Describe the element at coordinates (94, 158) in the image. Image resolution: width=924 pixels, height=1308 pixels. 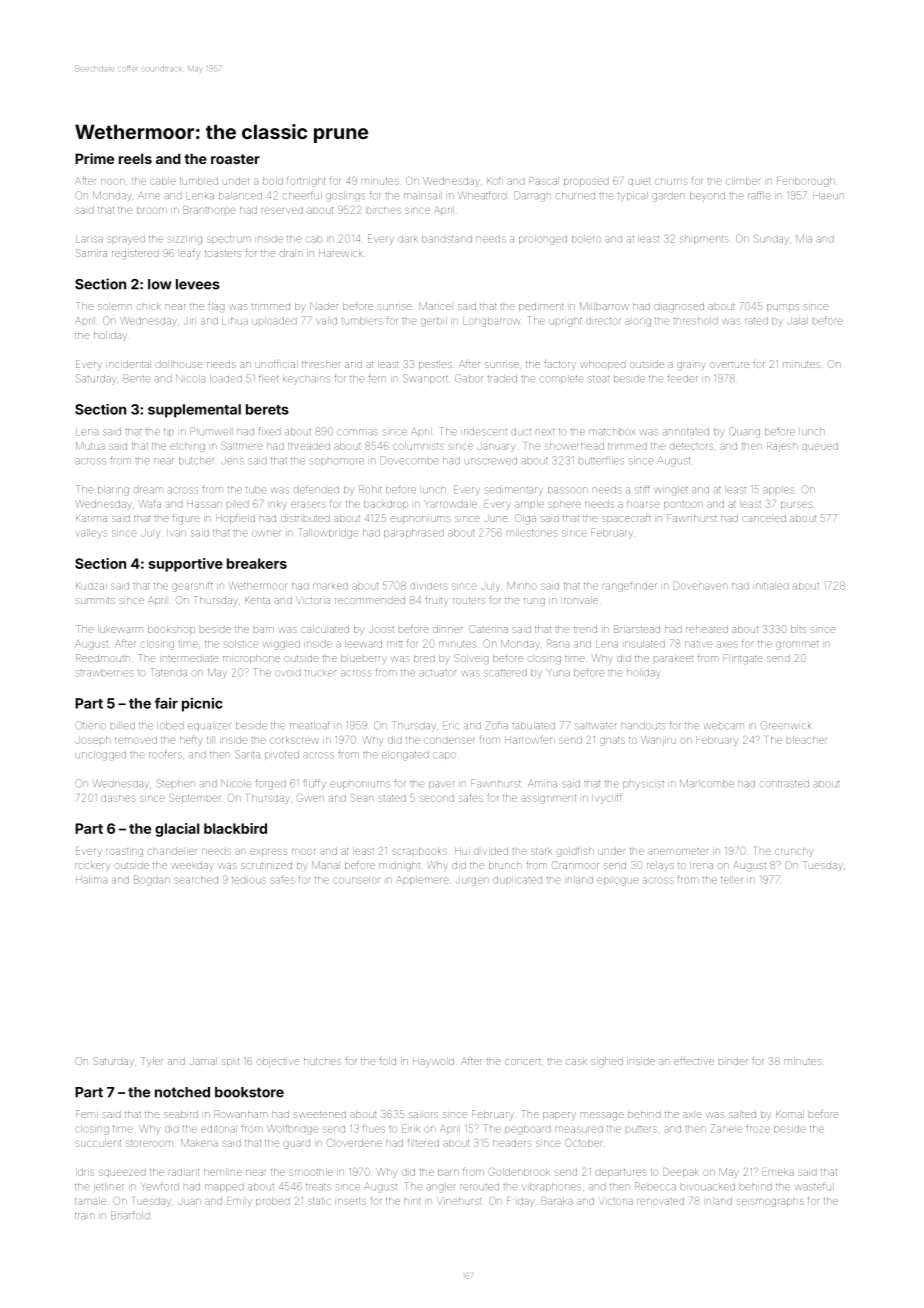
I see `Prime` at that location.
